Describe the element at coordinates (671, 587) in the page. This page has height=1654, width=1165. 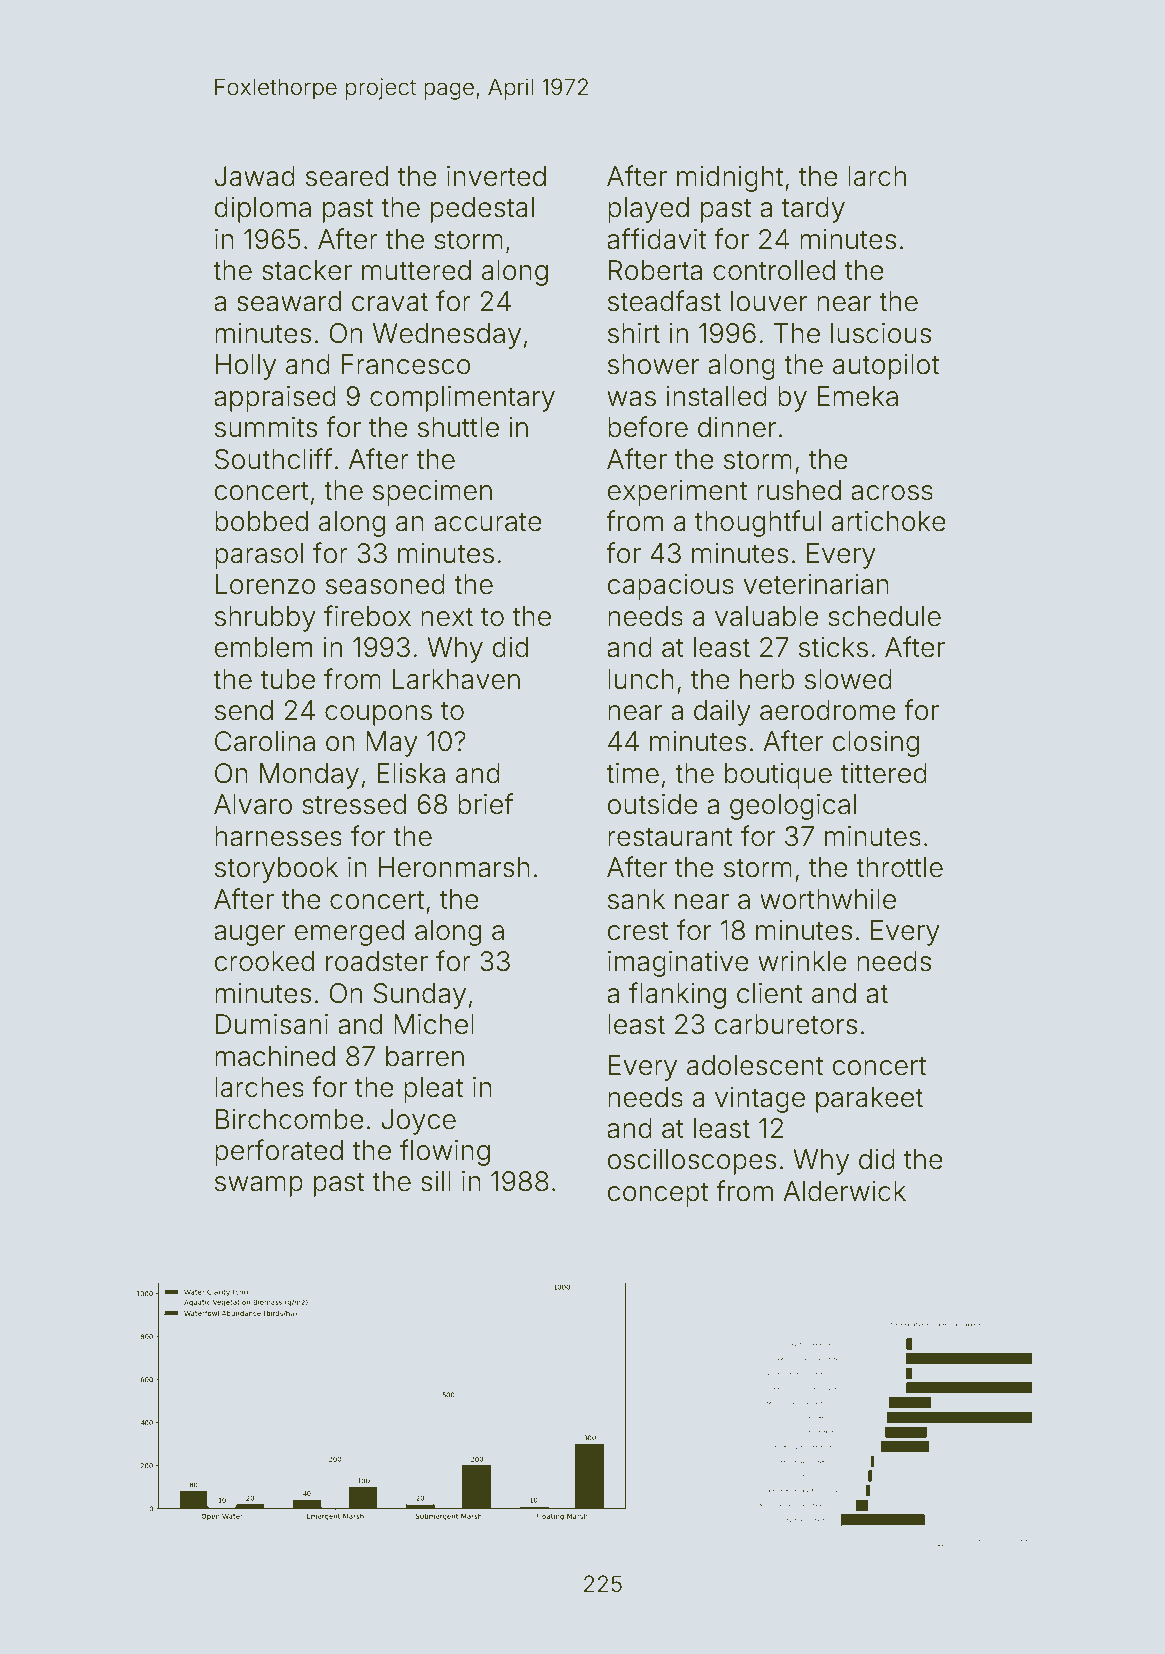
I see `capacious` at that location.
